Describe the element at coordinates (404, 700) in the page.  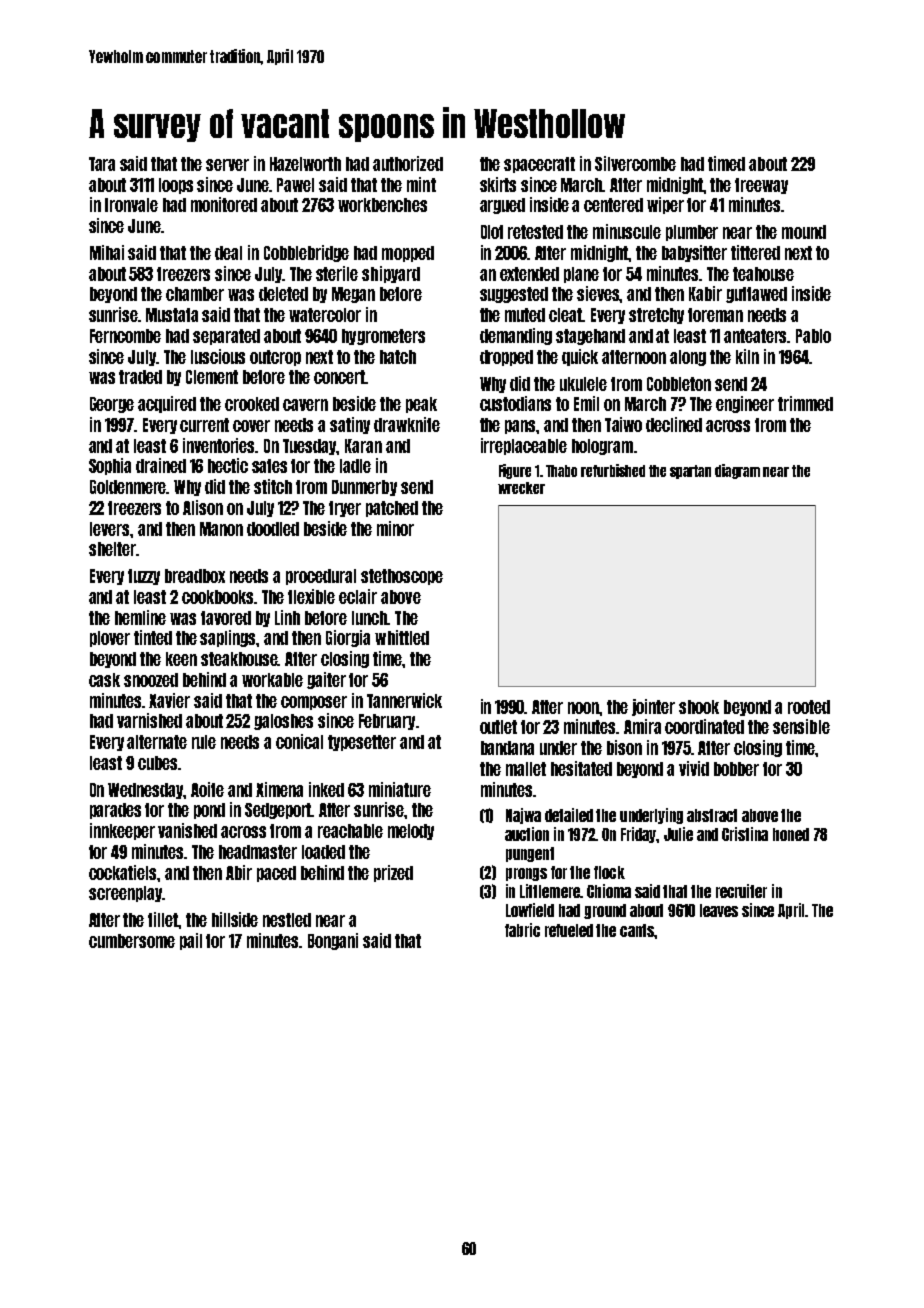
I see `Tannerwick` at that location.
